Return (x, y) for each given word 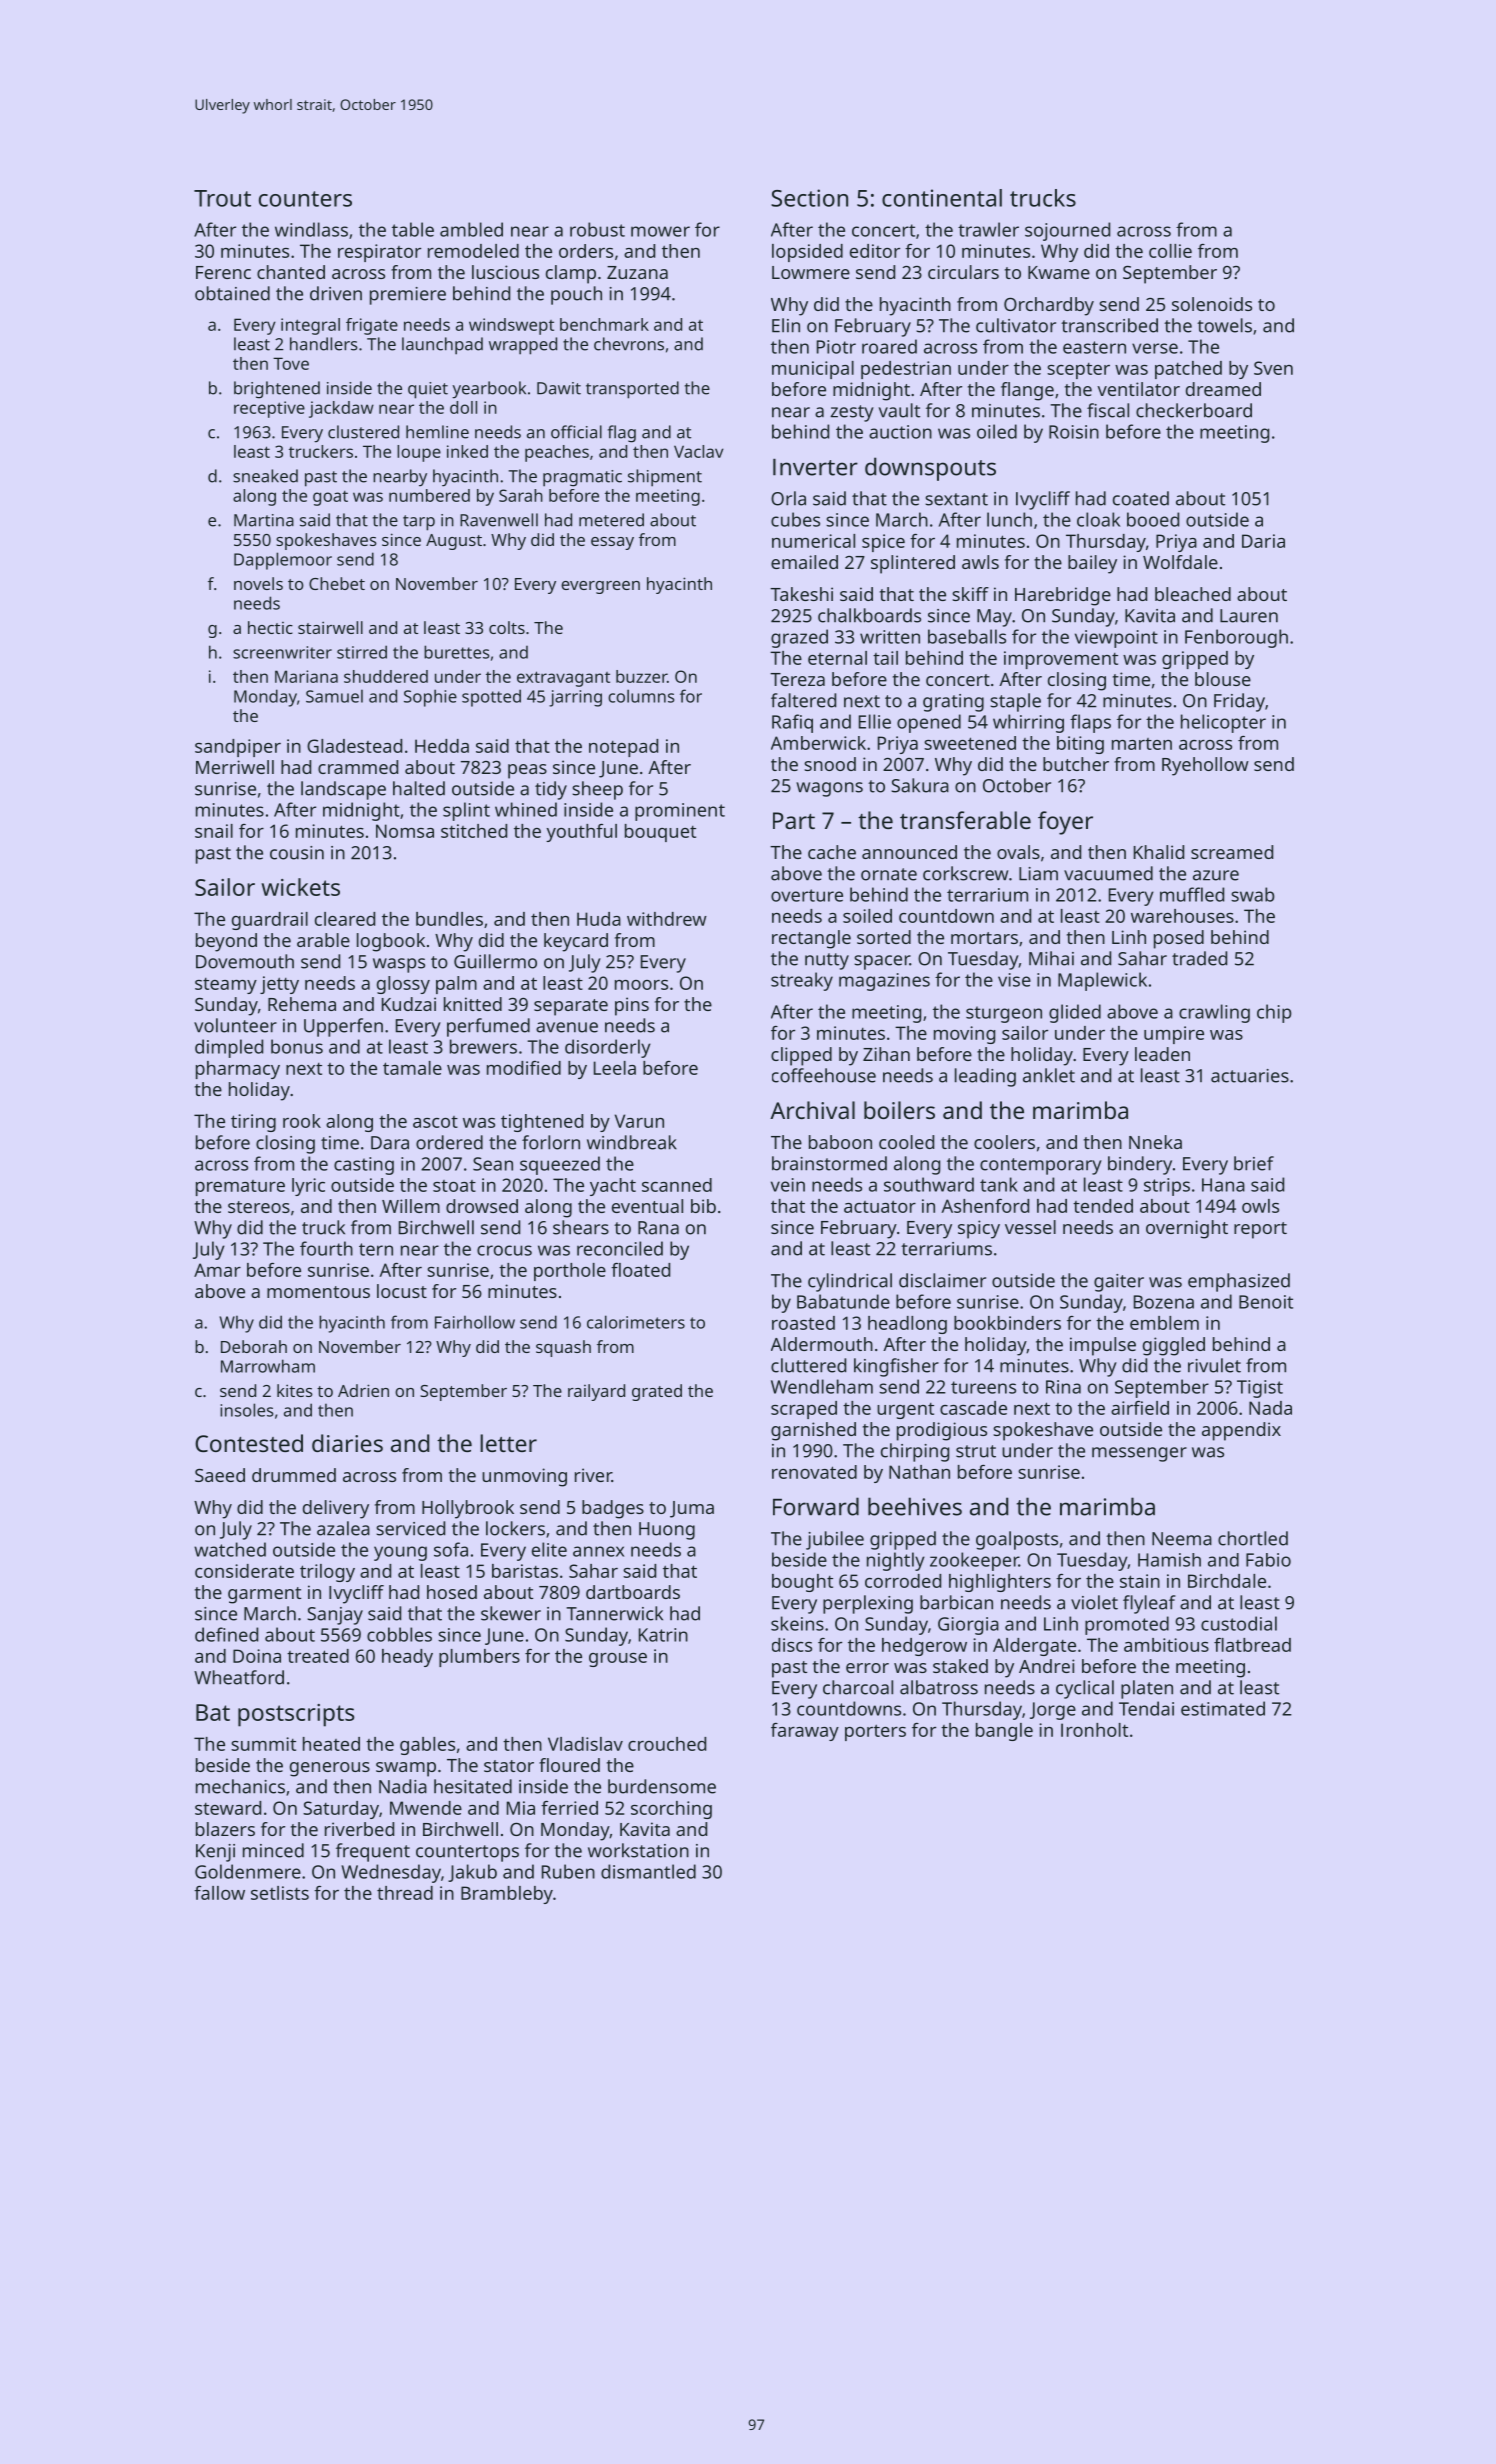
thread (405, 1893)
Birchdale (1227, 1581)
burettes (456, 652)
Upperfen (343, 1027)
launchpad (442, 346)
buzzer (641, 676)
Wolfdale (1180, 562)
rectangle (811, 939)
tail (885, 658)
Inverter (815, 467)
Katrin (663, 1635)
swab (1252, 894)
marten (1142, 744)
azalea (343, 1528)
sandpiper (238, 748)
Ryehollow (1205, 766)
